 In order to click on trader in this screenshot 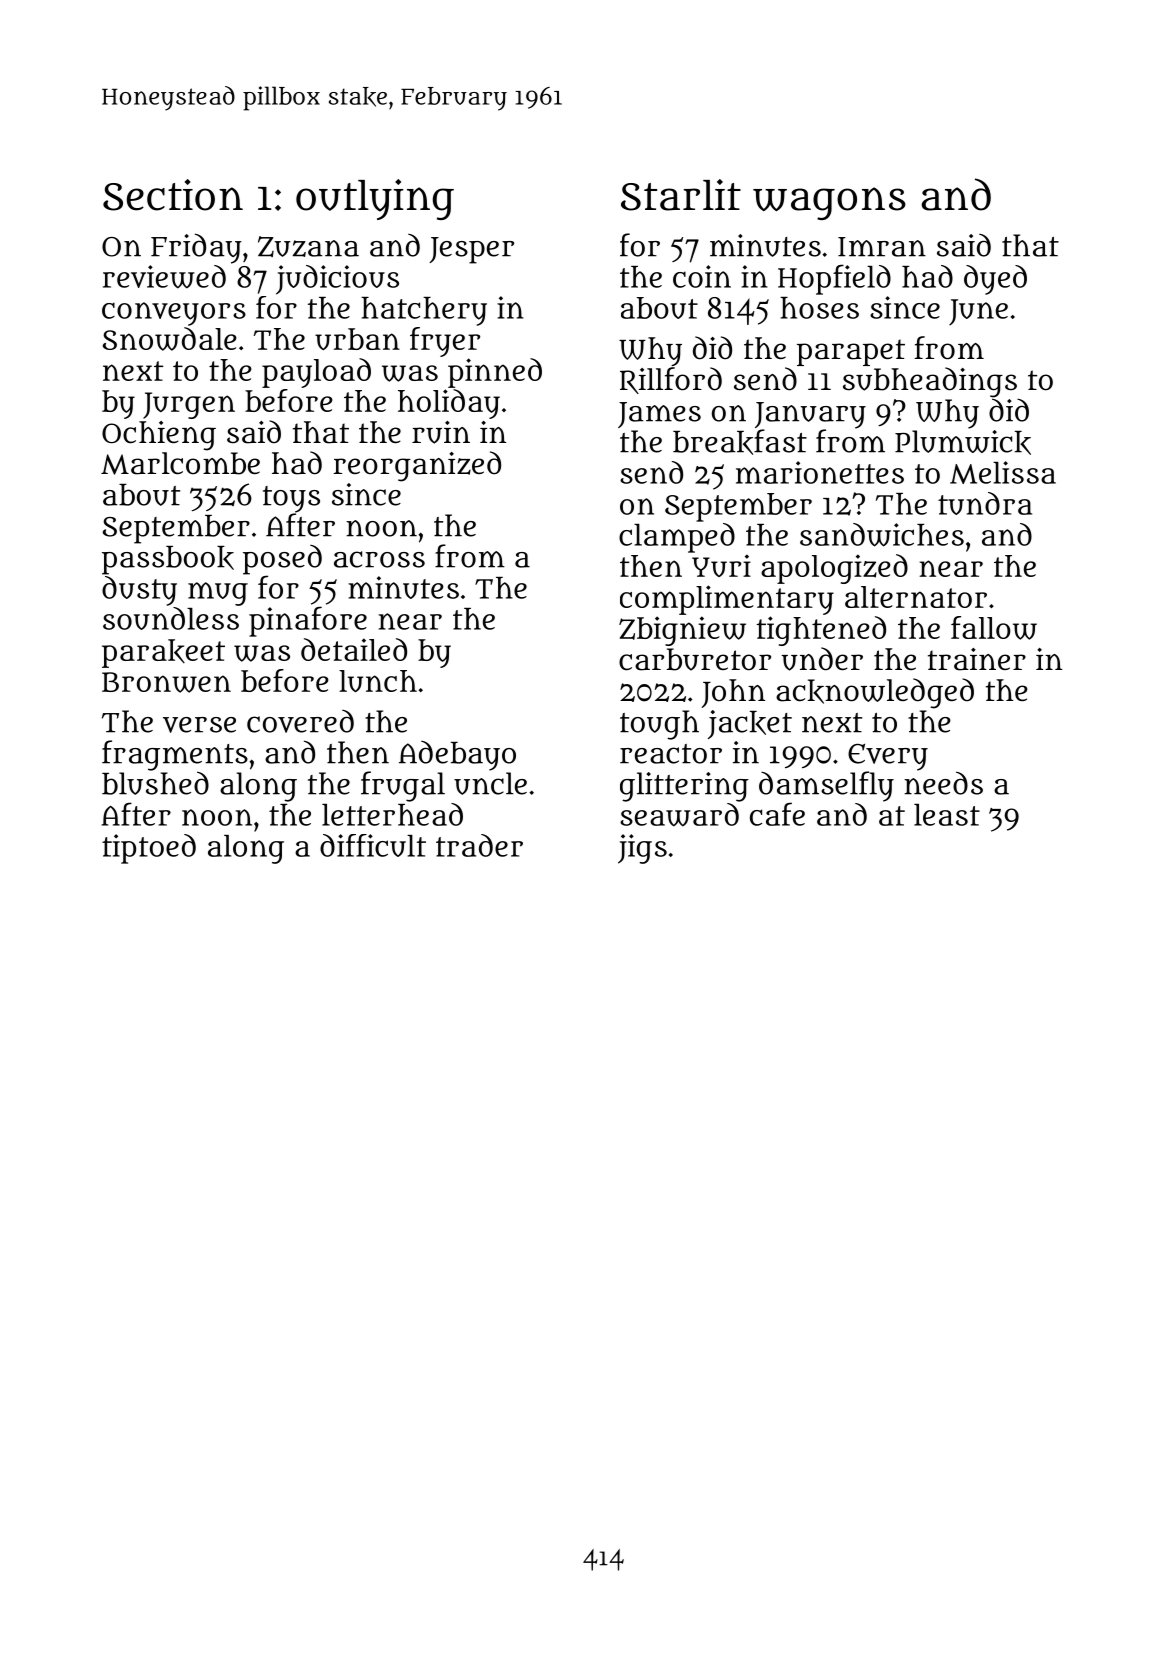, I will do `click(479, 845)`.
